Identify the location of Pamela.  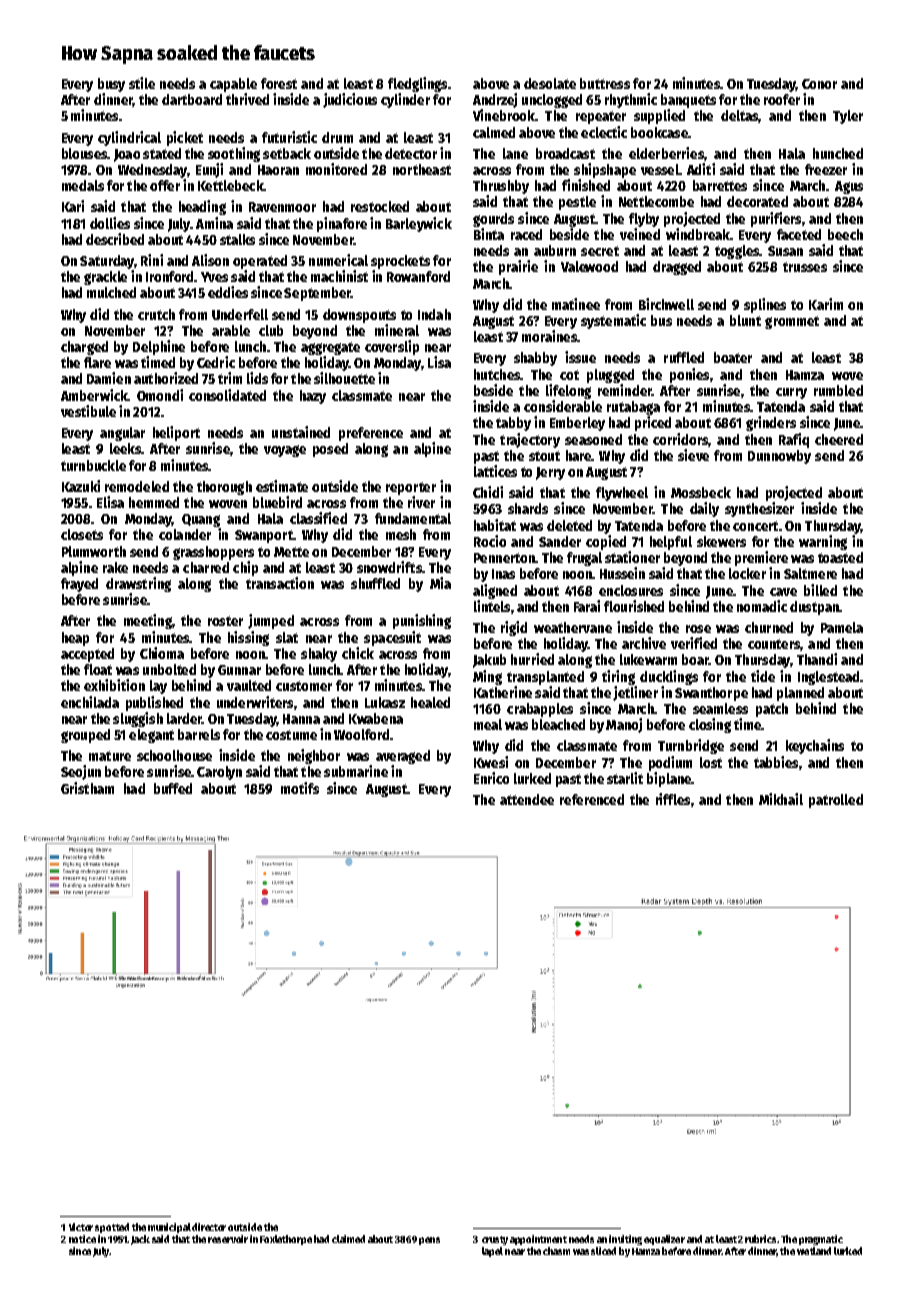
(842, 627).
